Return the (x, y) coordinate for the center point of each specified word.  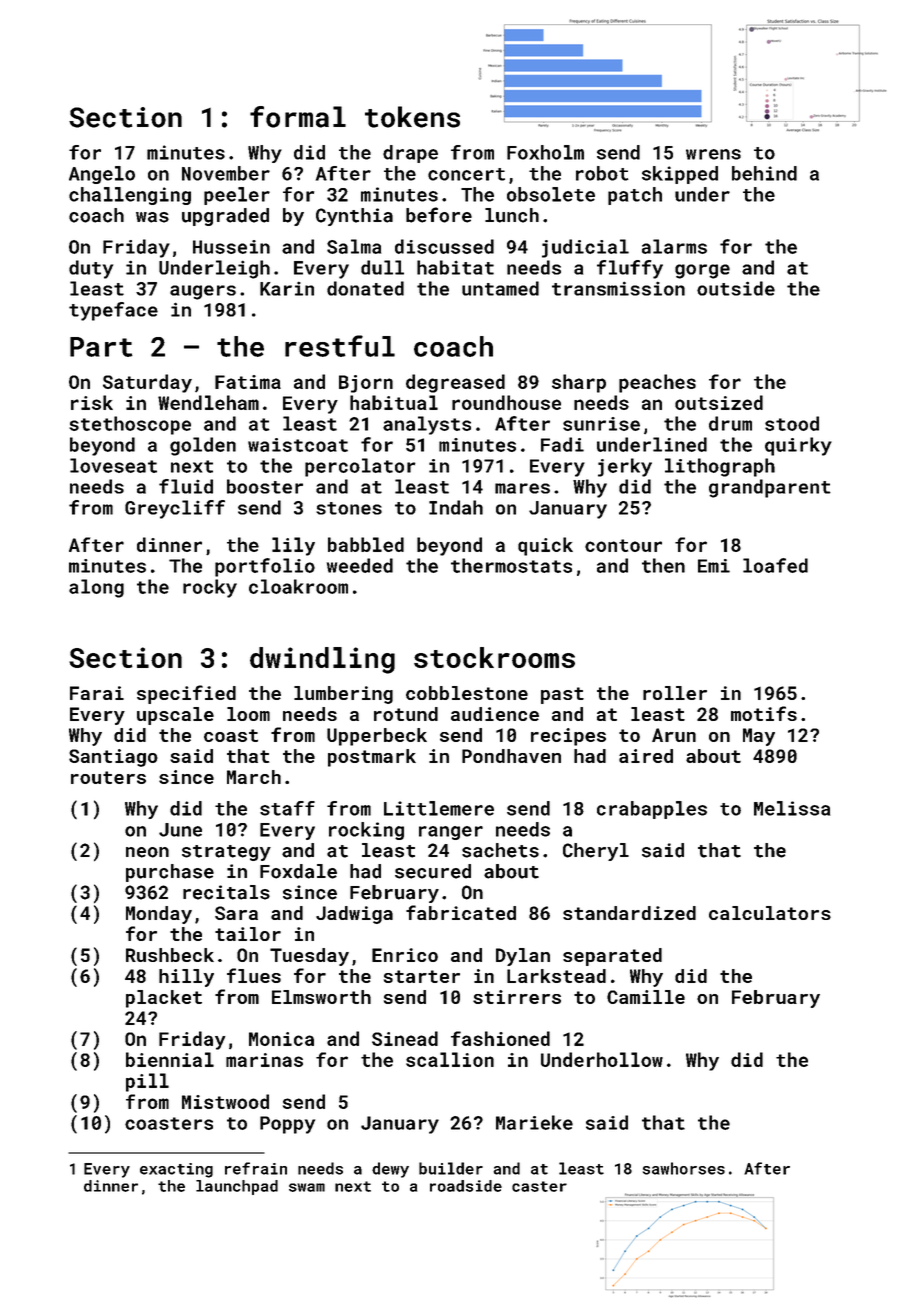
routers (108, 777)
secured (433, 871)
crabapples (652, 810)
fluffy (630, 269)
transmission (618, 288)
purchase (170, 873)
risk (92, 402)
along (96, 588)
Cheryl (596, 852)
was (152, 217)
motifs (764, 713)
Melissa (792, 808)
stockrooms (494, 657)
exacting (176, 1170)
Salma (354, 246)
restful (340, 346)
